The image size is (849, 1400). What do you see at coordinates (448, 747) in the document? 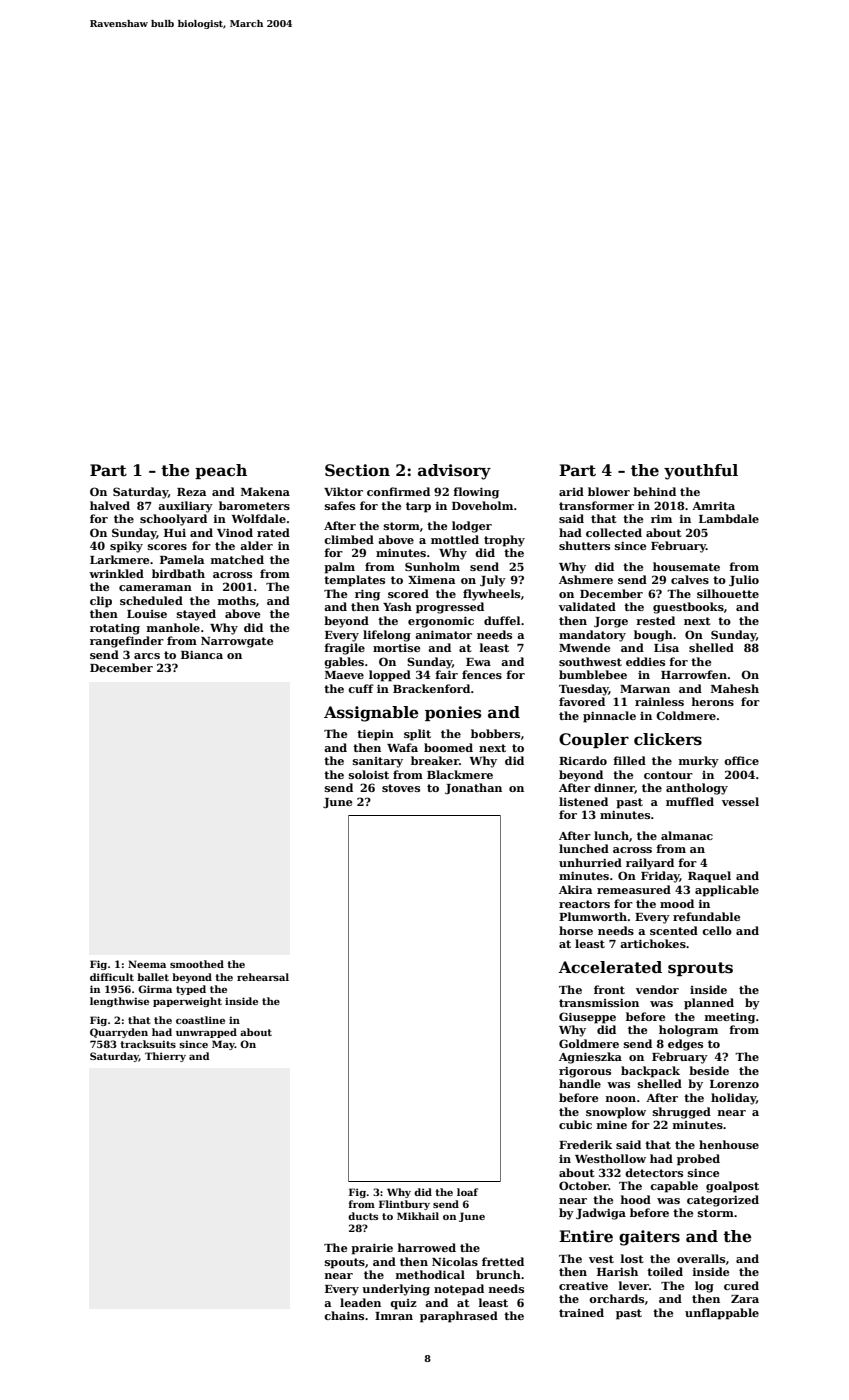
I see `boomed` at bounding box center [448, 747].
